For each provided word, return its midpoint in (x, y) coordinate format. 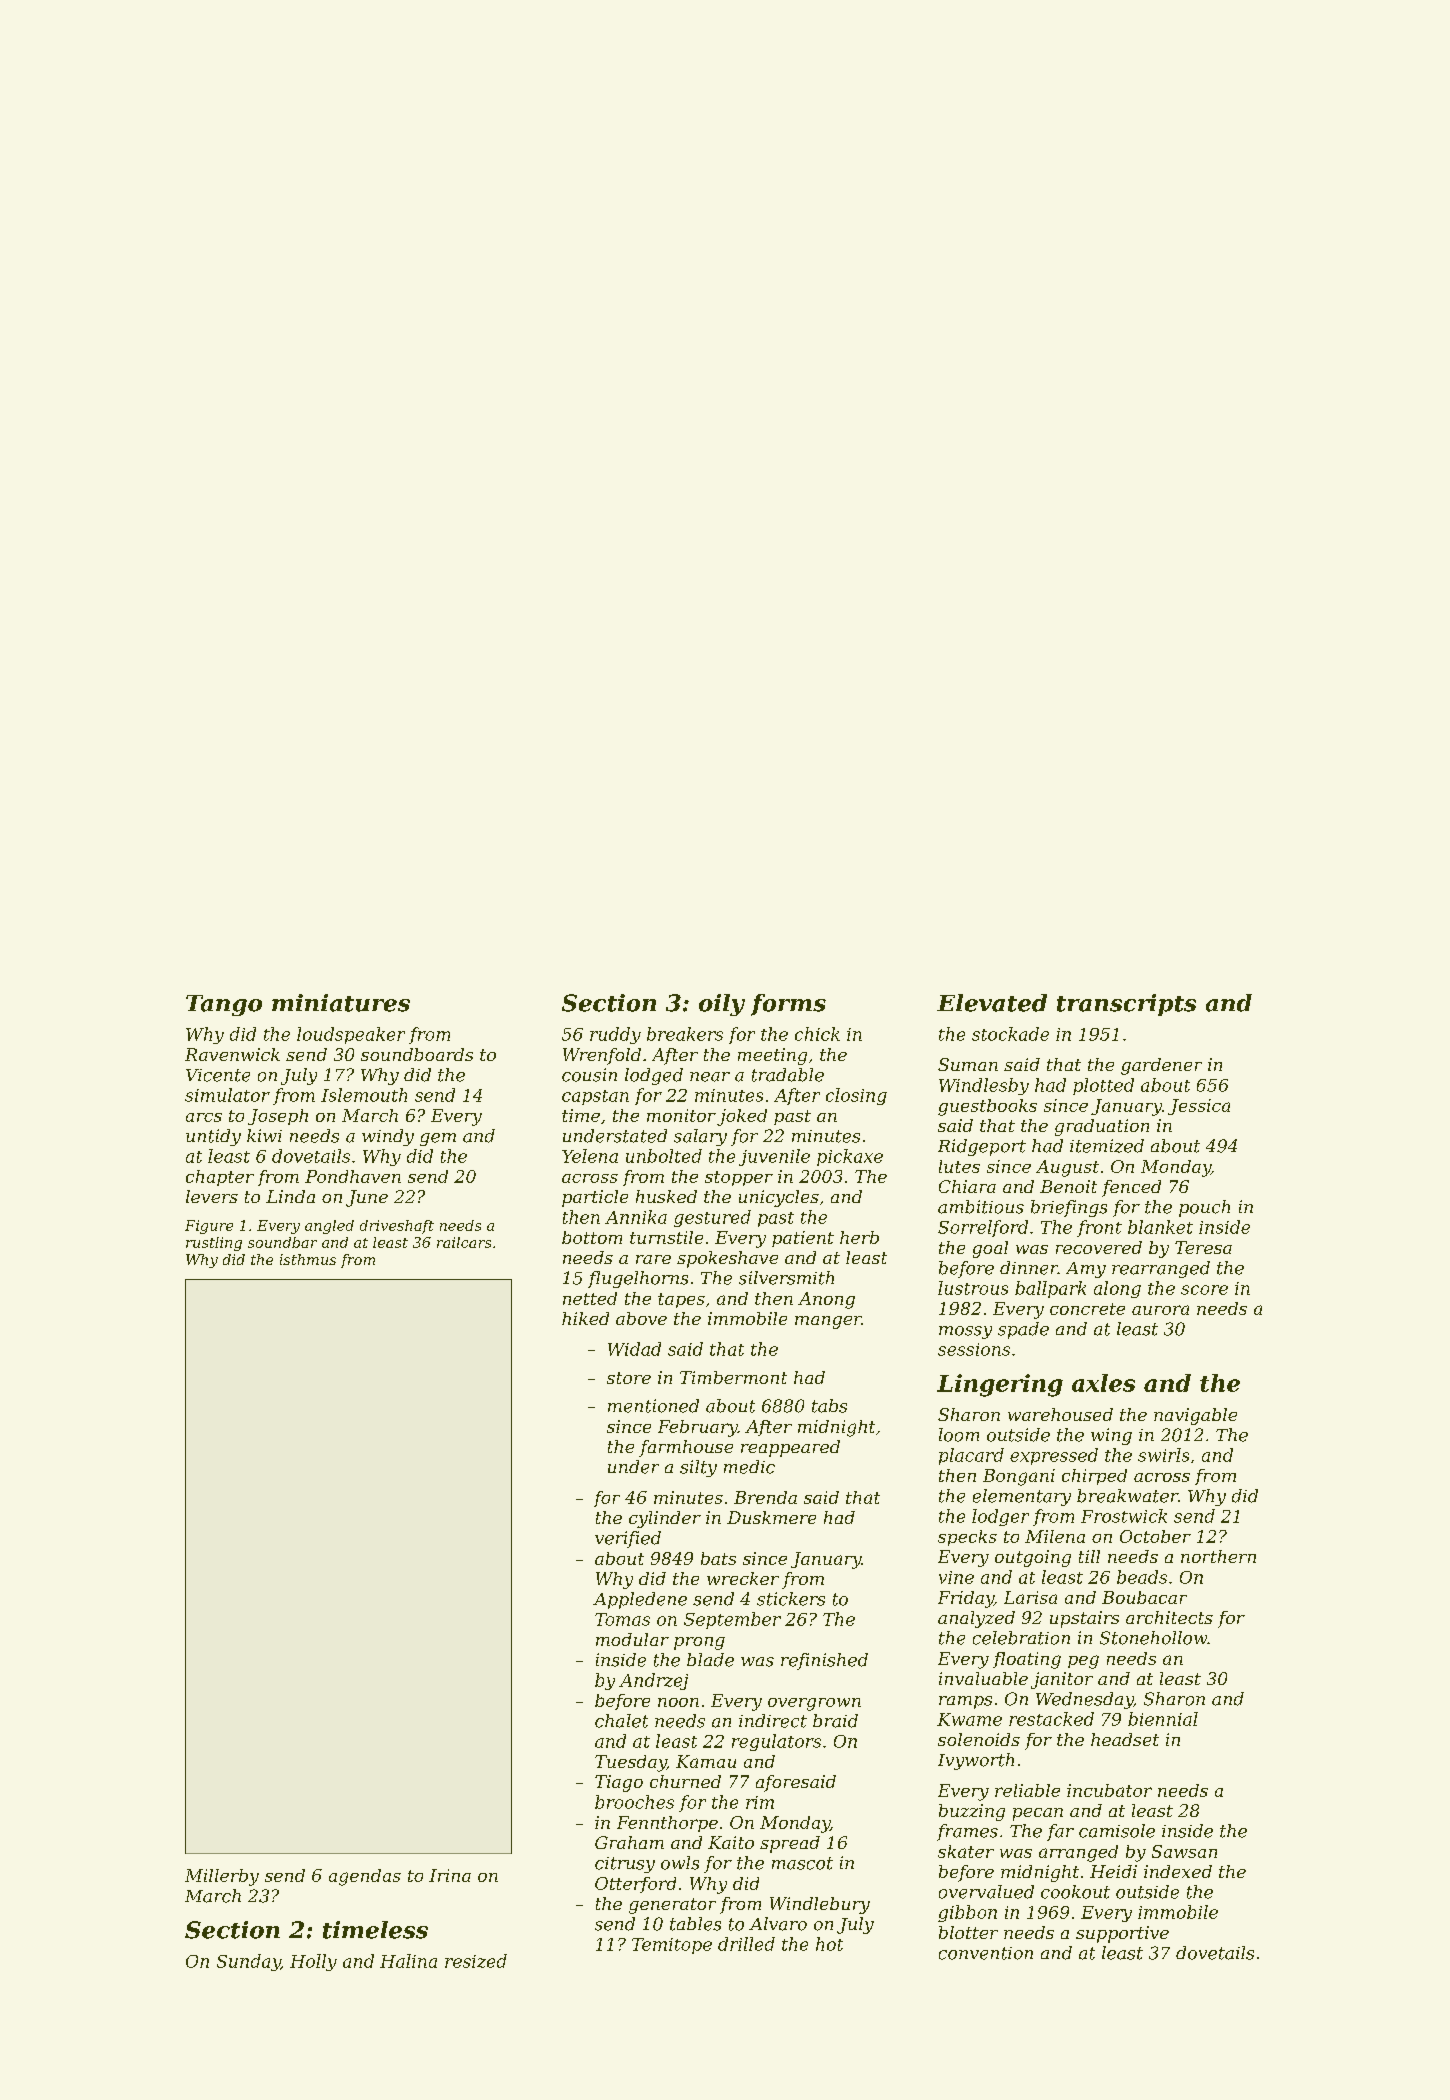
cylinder (665, 1519)
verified (628, 1539)
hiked (585, 1318)
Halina (408, 1961)
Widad (634, 1349)
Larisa (1030, 1597)
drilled (746, 1944)
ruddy (615, 1035)
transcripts (1126, 1005)
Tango (224, 1005)
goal (990, 1249)
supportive (1122, 1934)
